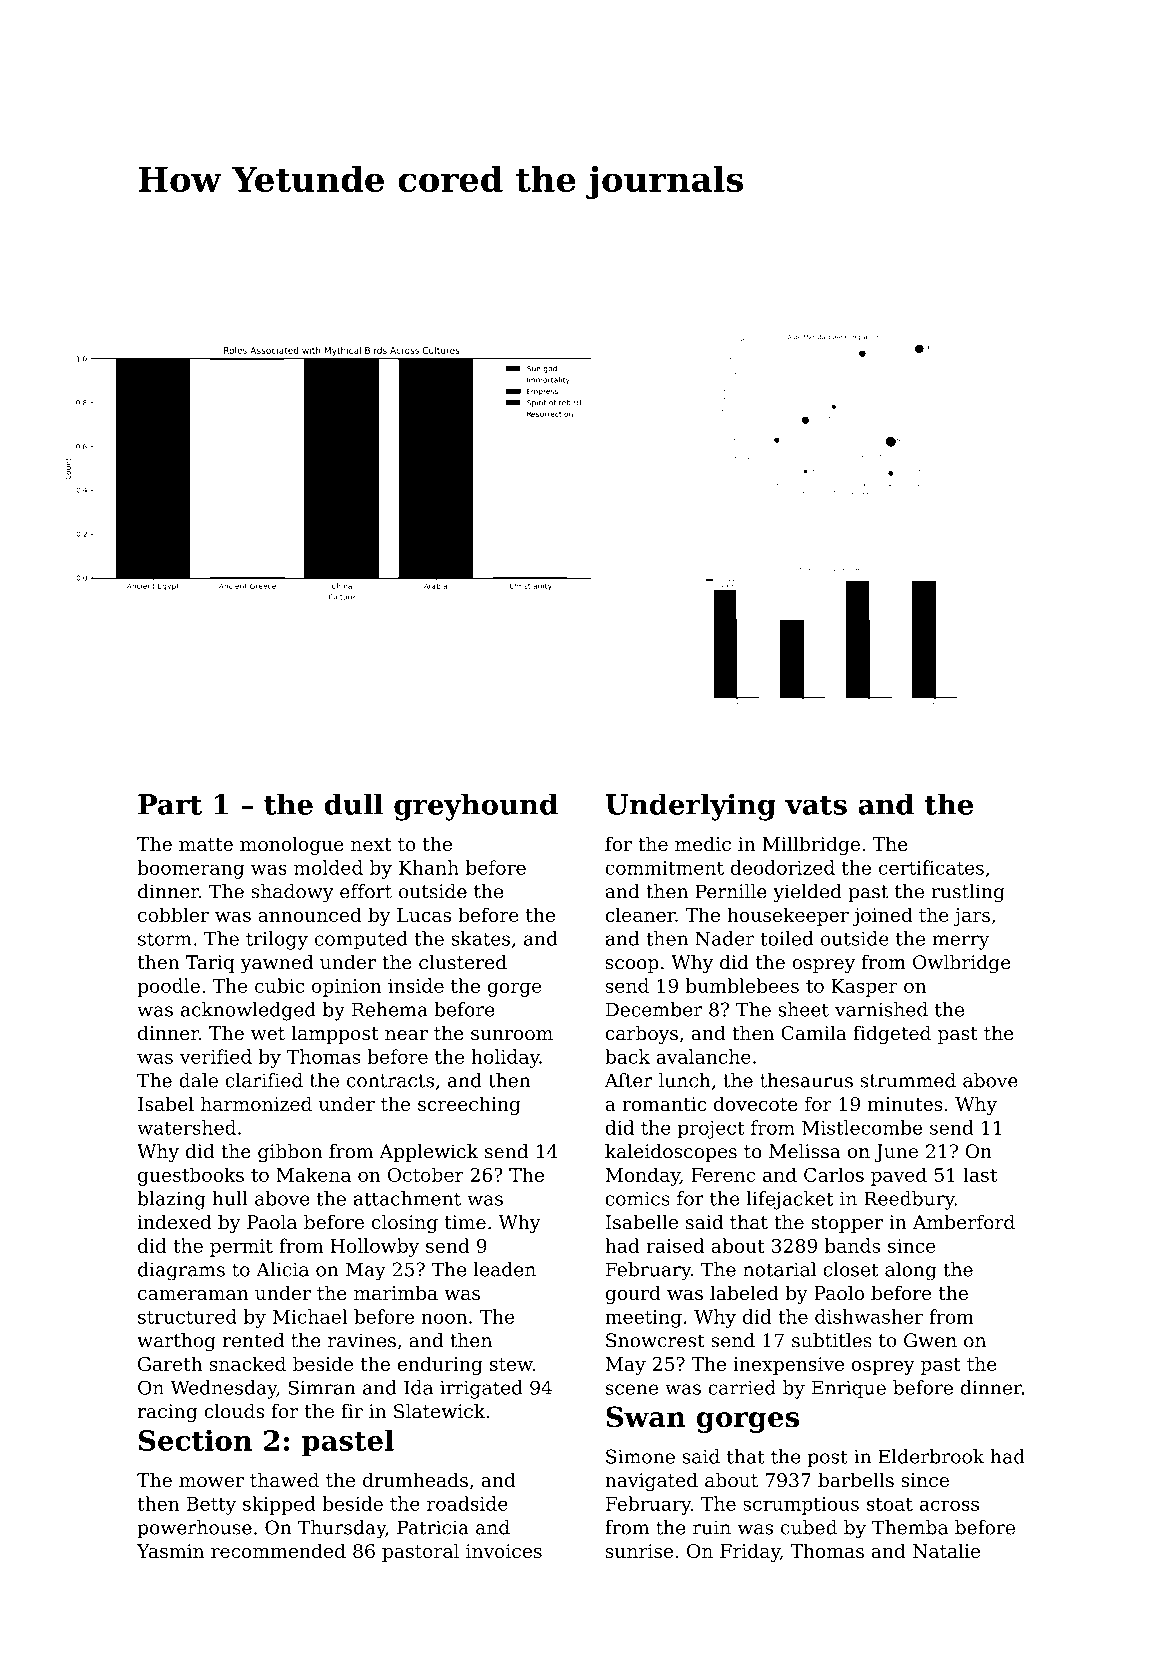  What do you see at coordinates (476, 807) in the screenshot?
I see `greyhound` at bounding box center [476, 807].
